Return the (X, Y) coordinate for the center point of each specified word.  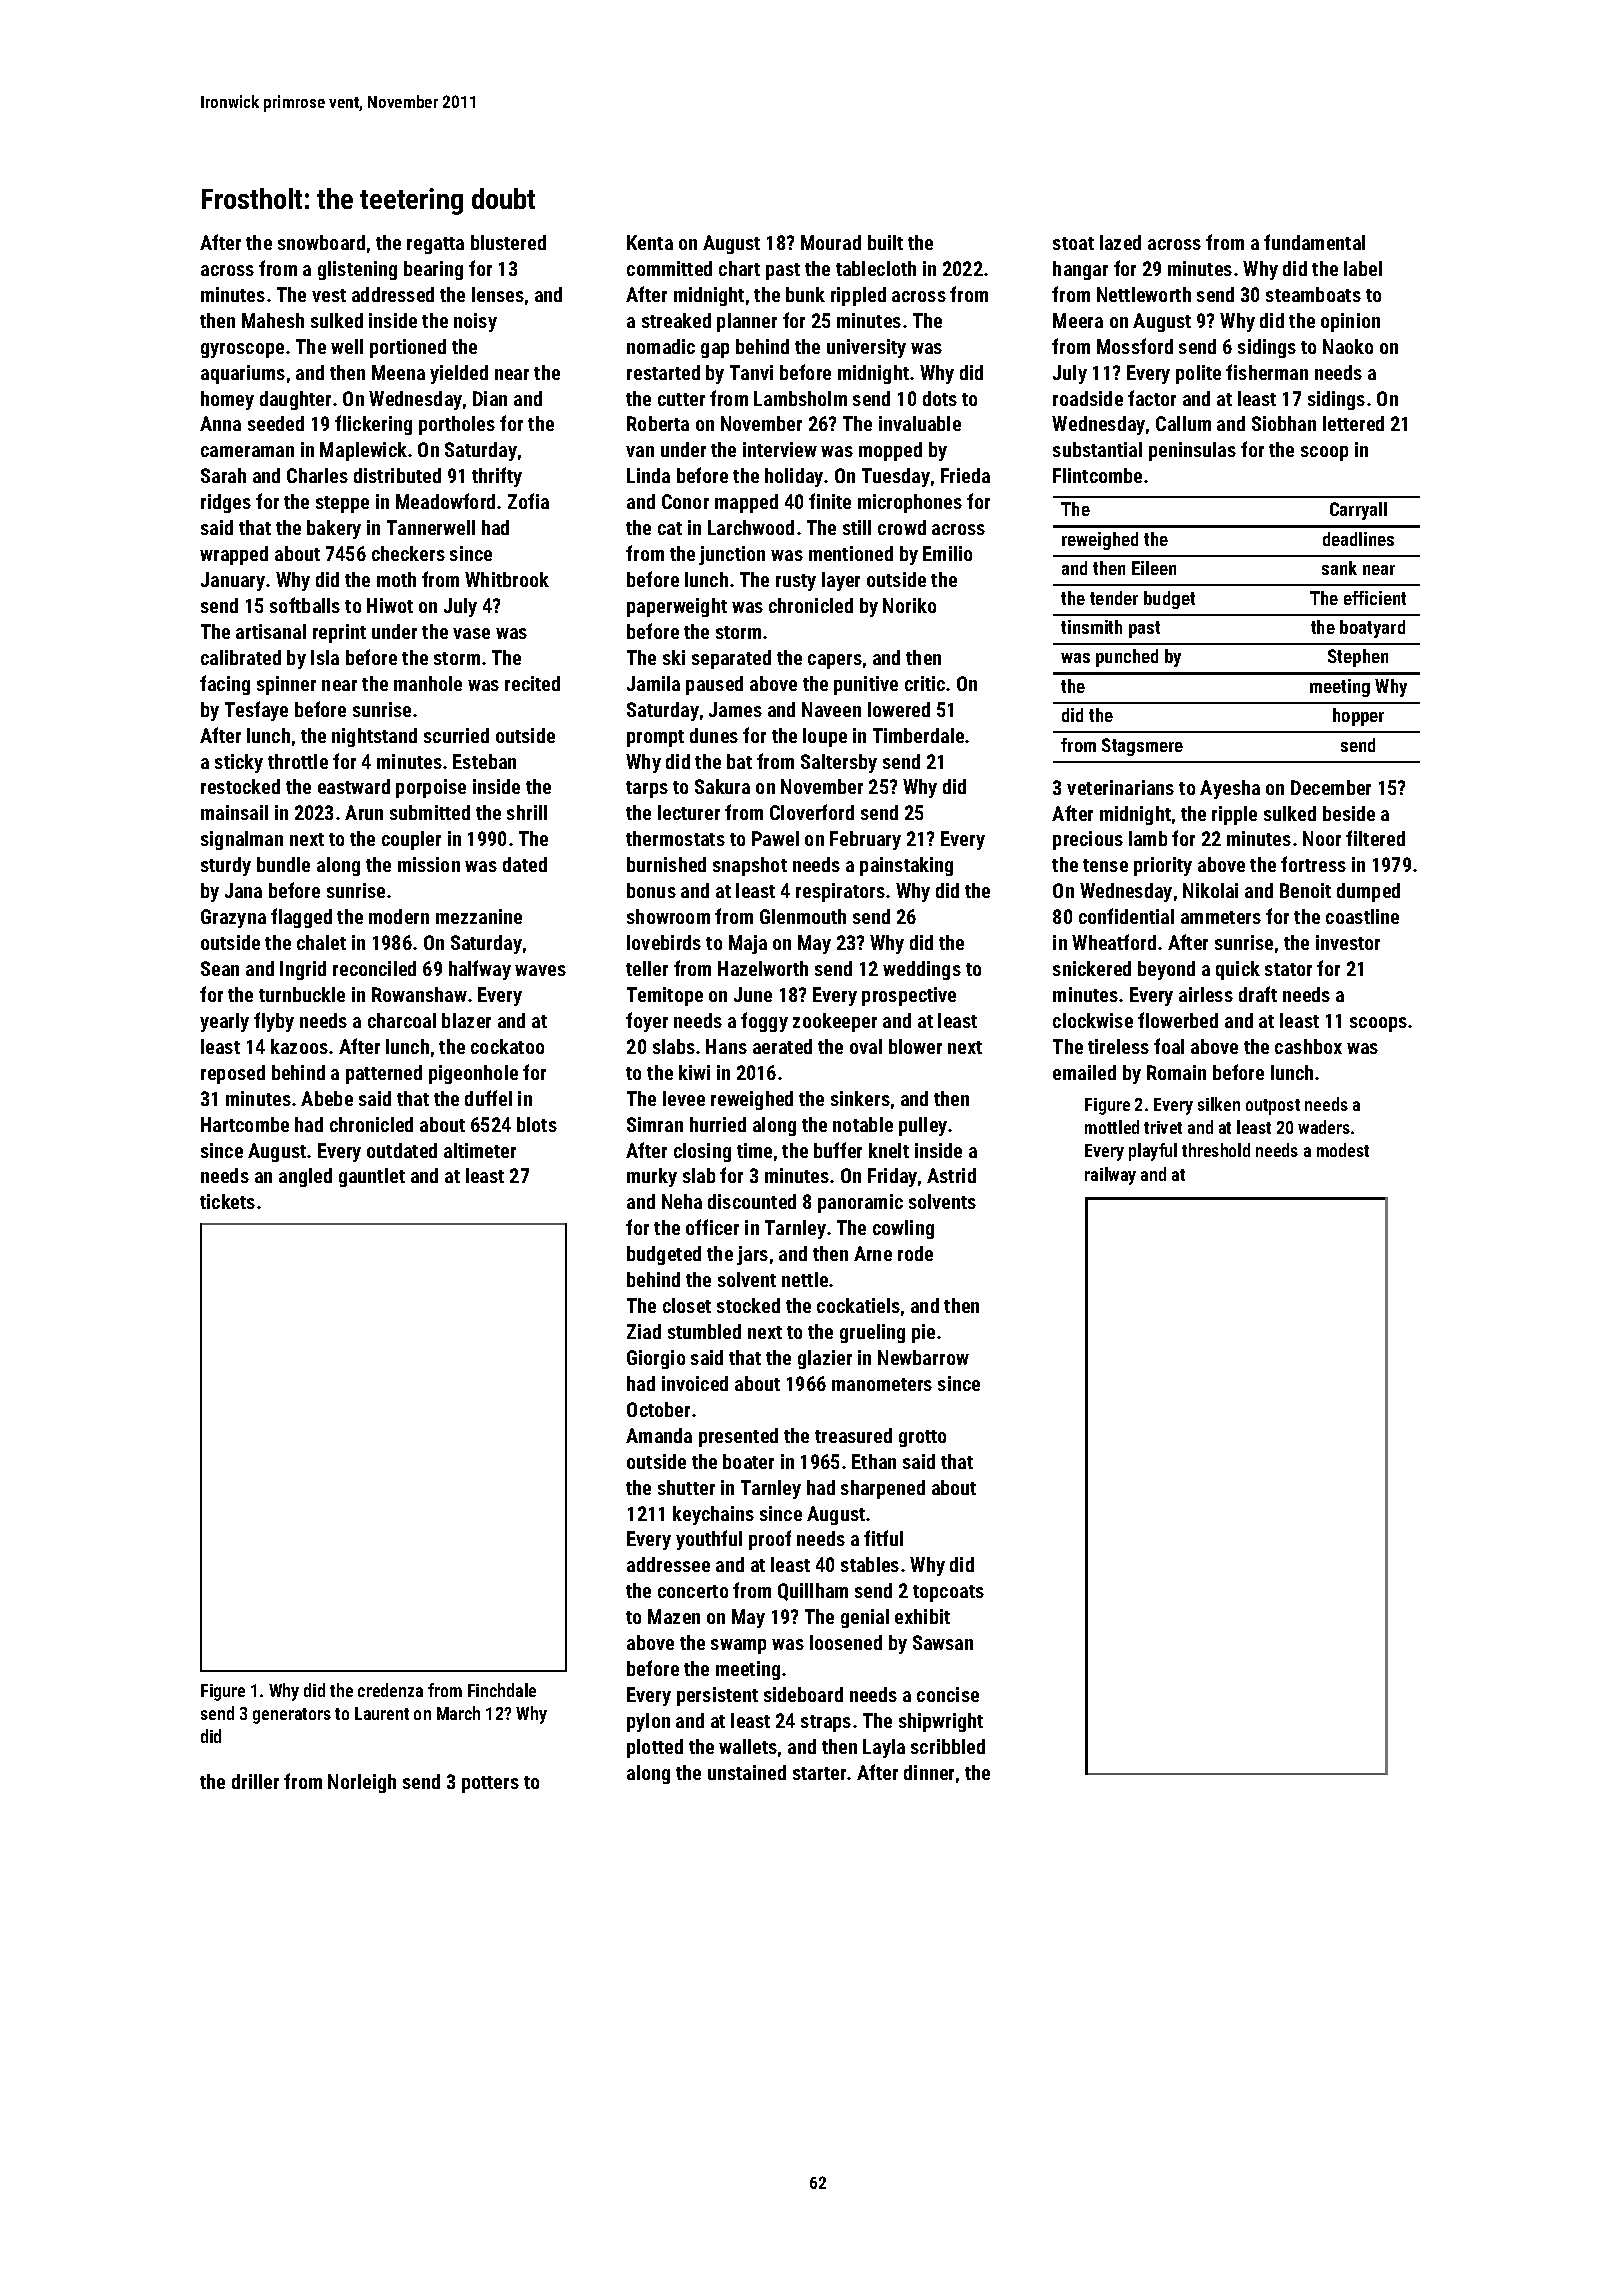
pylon (648, 1722)
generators (292, 1716)
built (885, 242)
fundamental (1314, 242)
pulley (923, 1126)
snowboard (321, 242)
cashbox (1308, 1046)
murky (652, 1177)
